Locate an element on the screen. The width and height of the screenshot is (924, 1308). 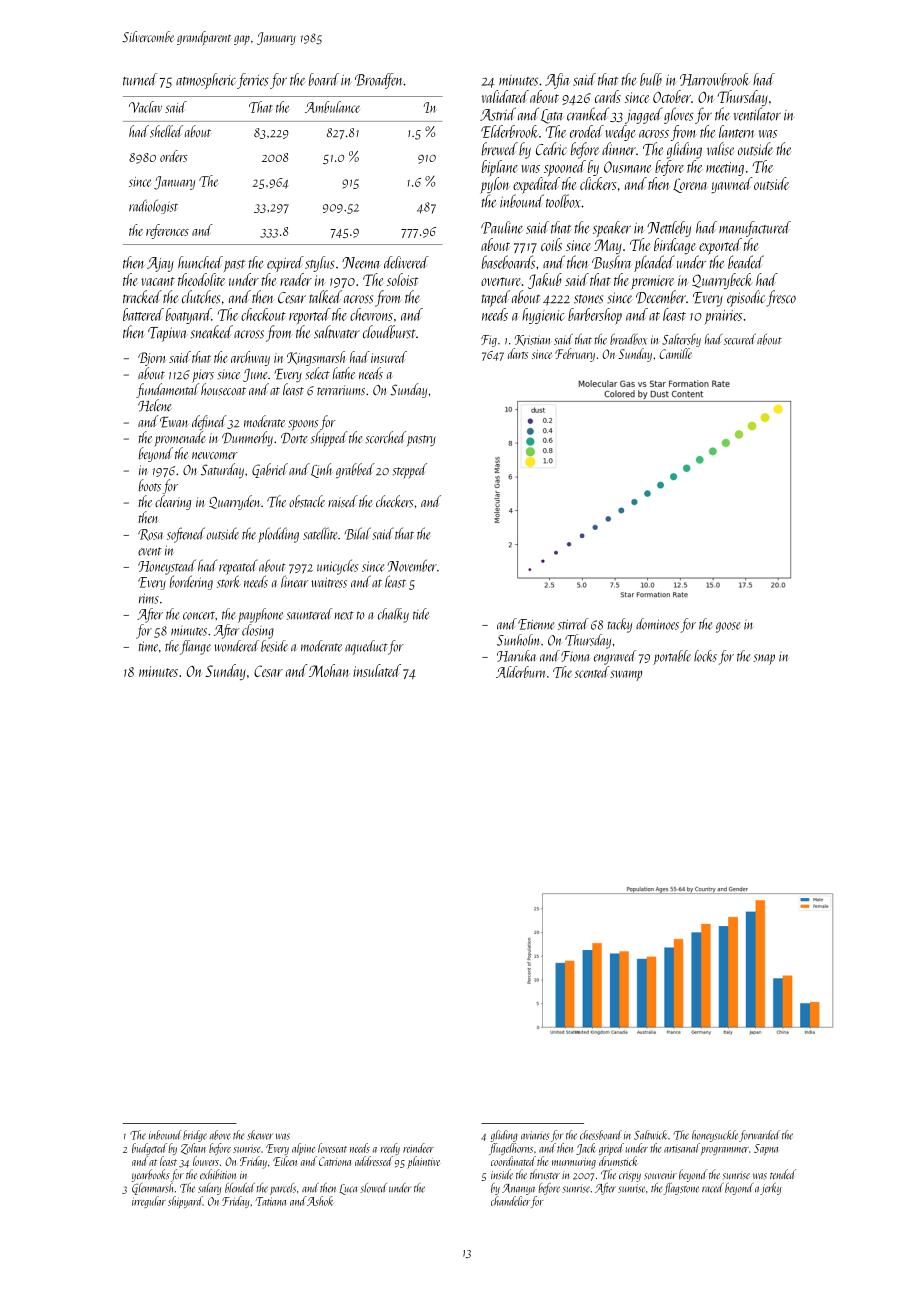
chandelier is located at coordinates (510, 1201).
